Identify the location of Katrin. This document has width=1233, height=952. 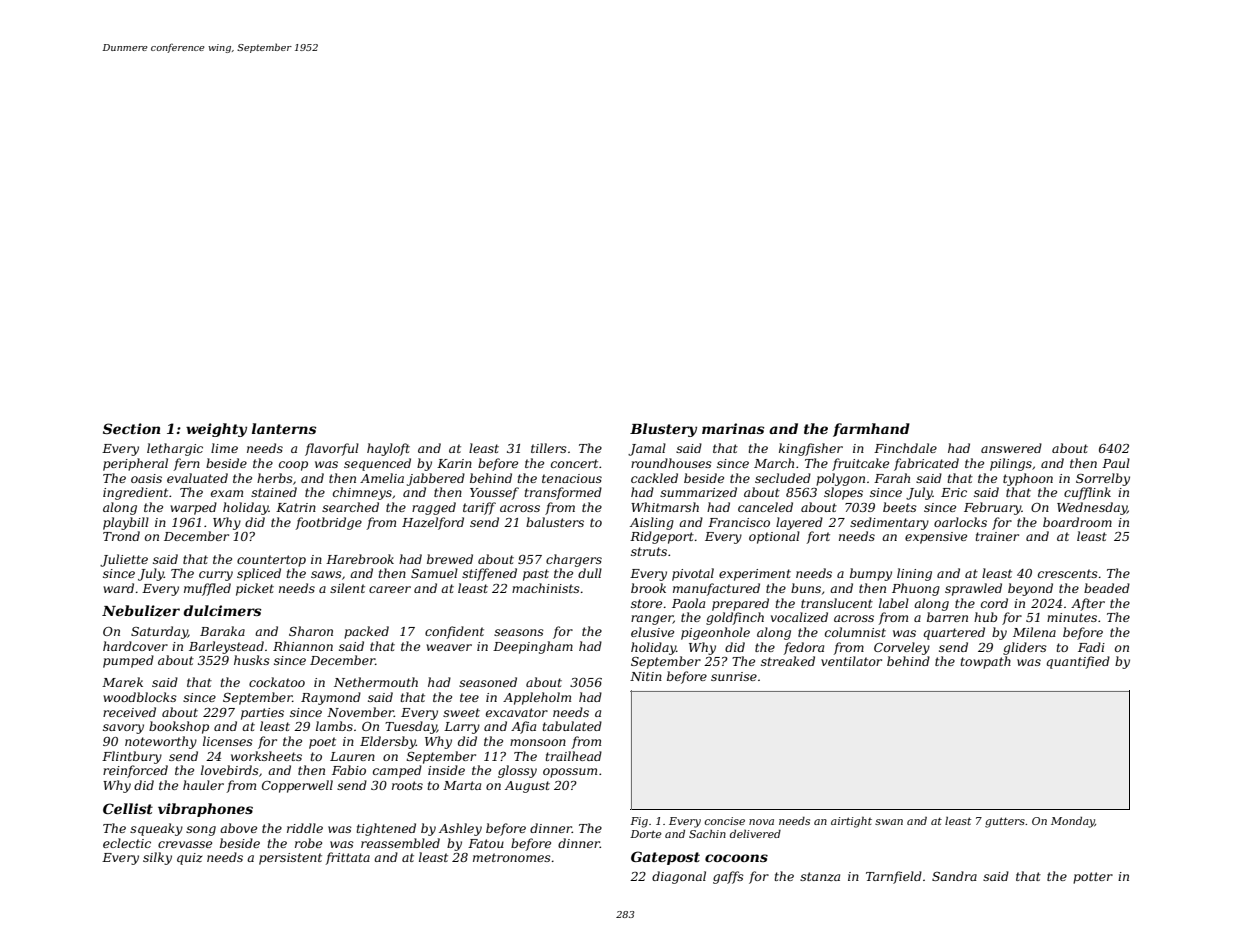
(296, 507).
